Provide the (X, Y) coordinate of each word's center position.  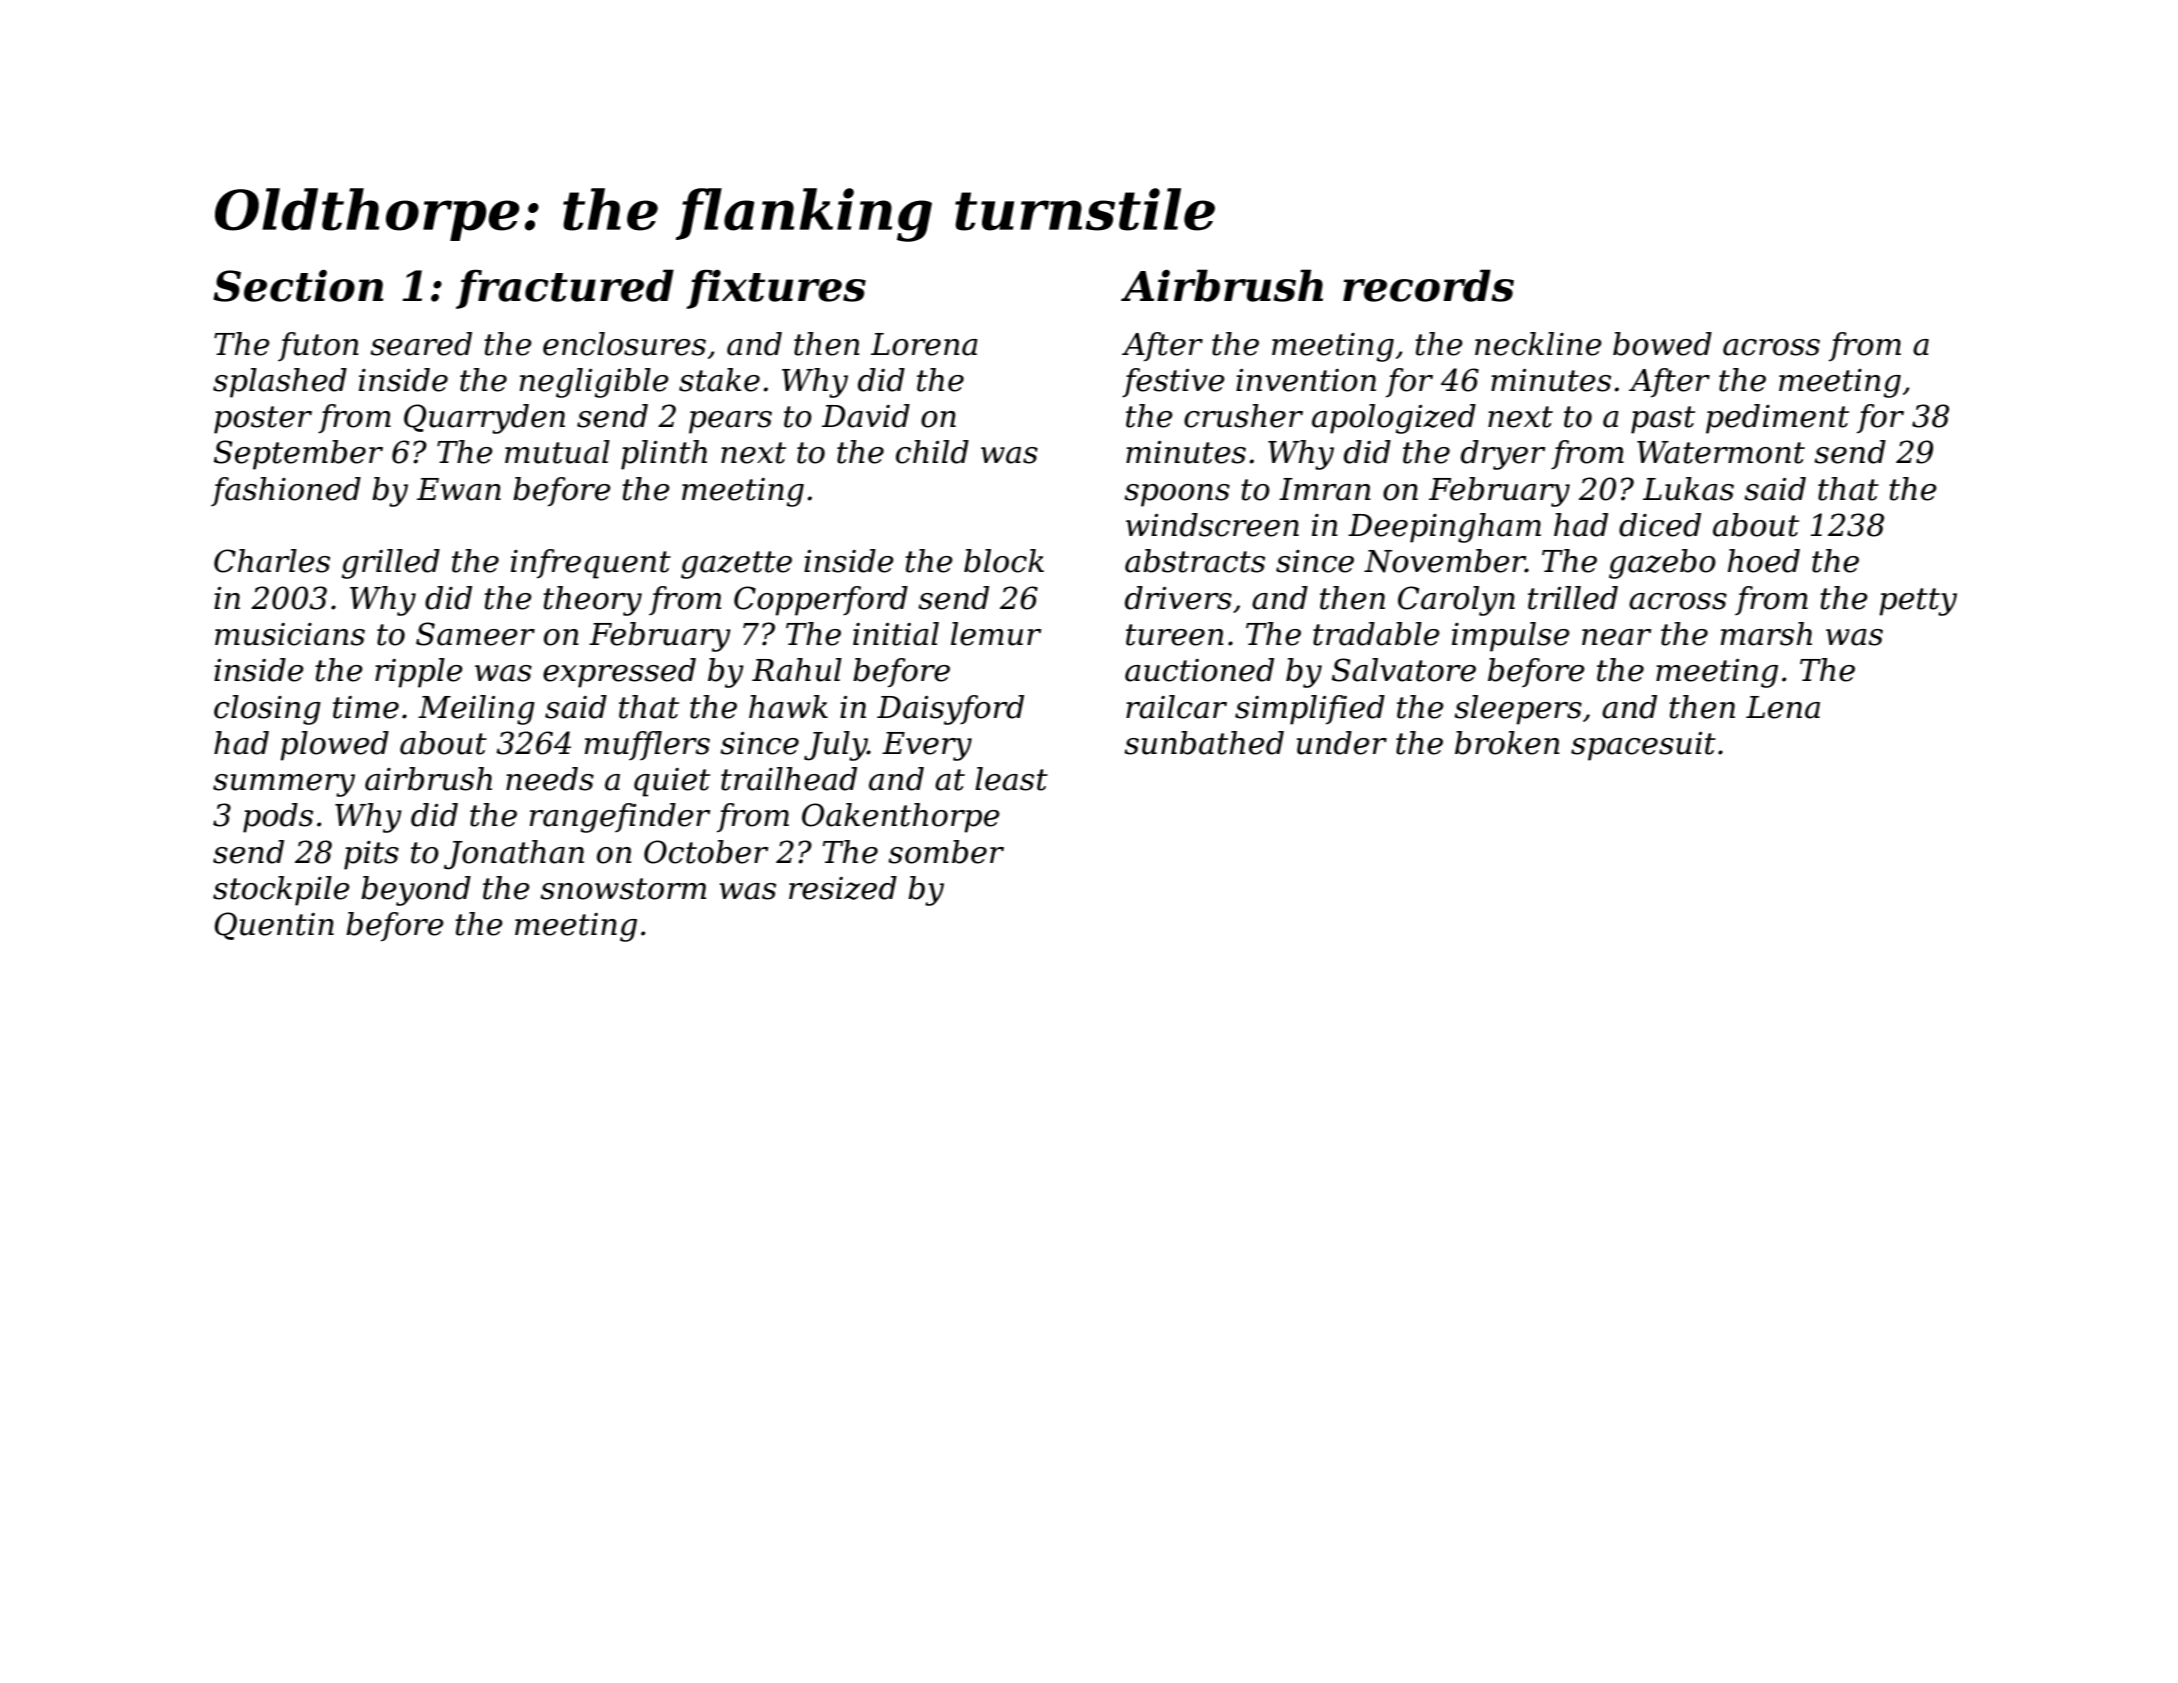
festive (1173, 382)
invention (1306, 380)
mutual (557, 452)
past (1663, 420)
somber (946, 852)
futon (318, 346)
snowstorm (623, 889)
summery (284, 785)
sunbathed (1204, 743)
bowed (1662, 344)
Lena (1783, 707)
